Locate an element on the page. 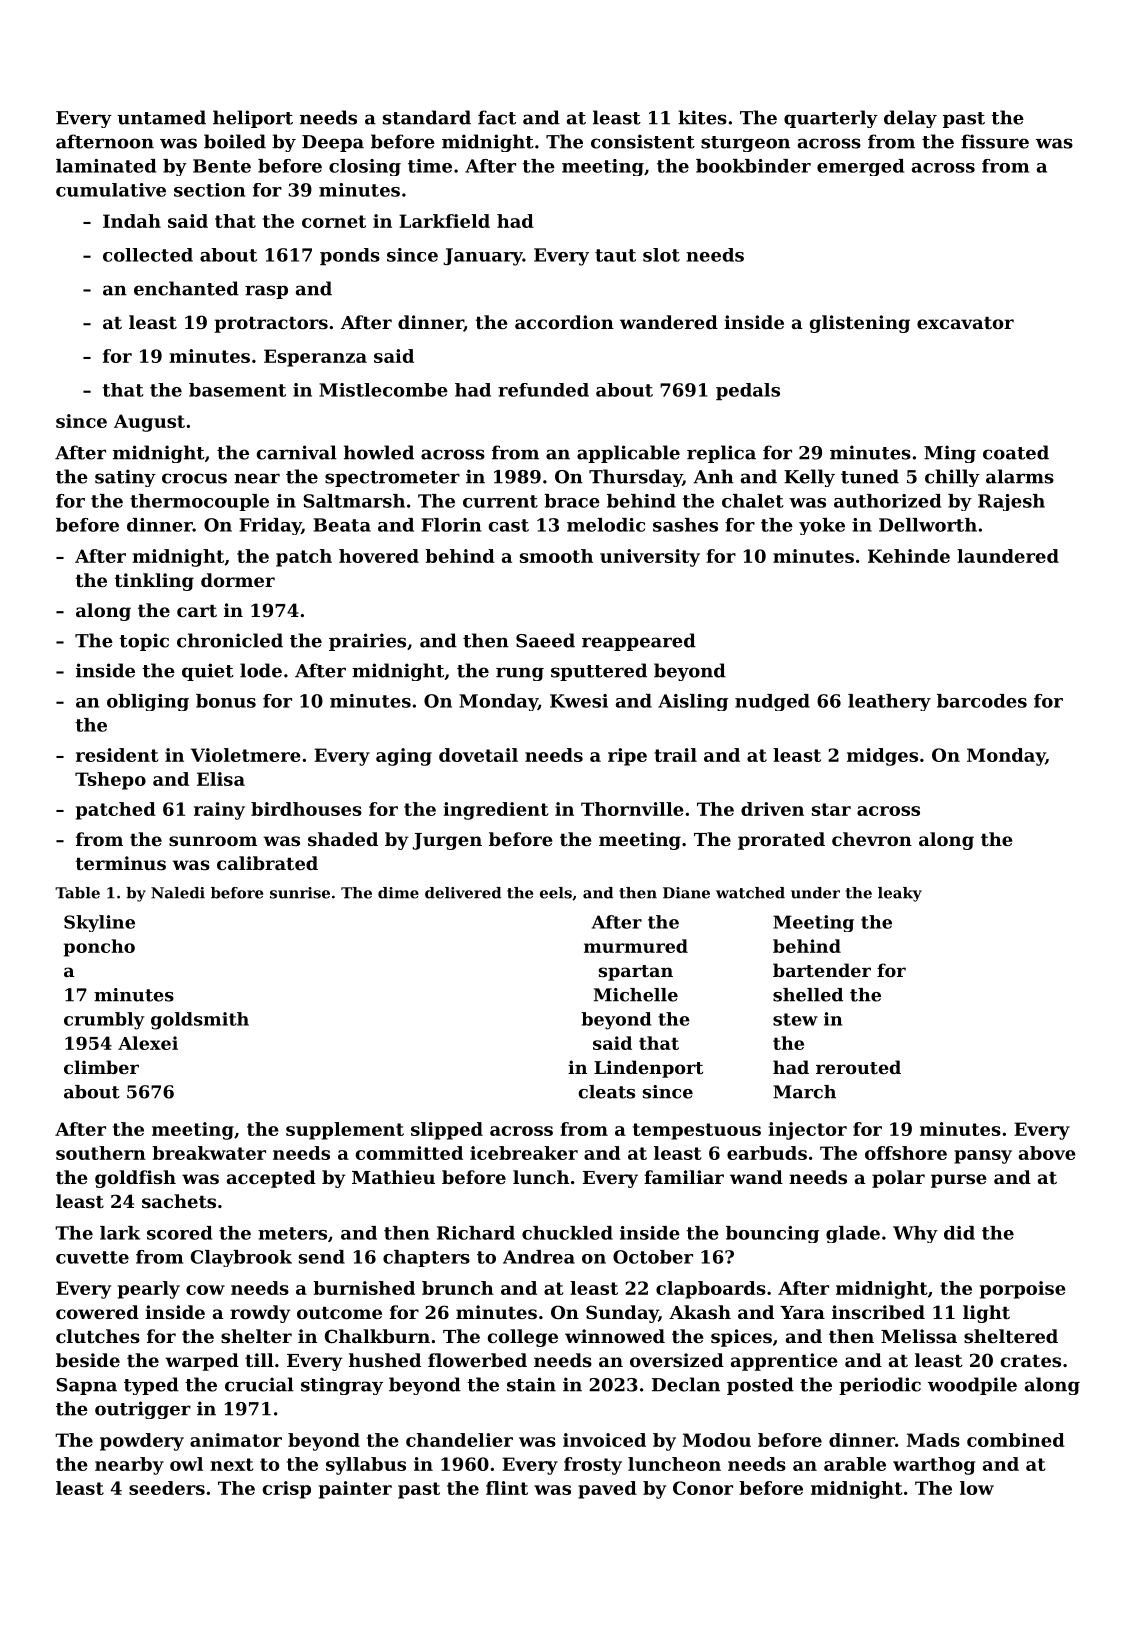 Image resolution: width=1138 pixels, height=1648 pixels. woodpile is located at coordinates (972, 1386).
